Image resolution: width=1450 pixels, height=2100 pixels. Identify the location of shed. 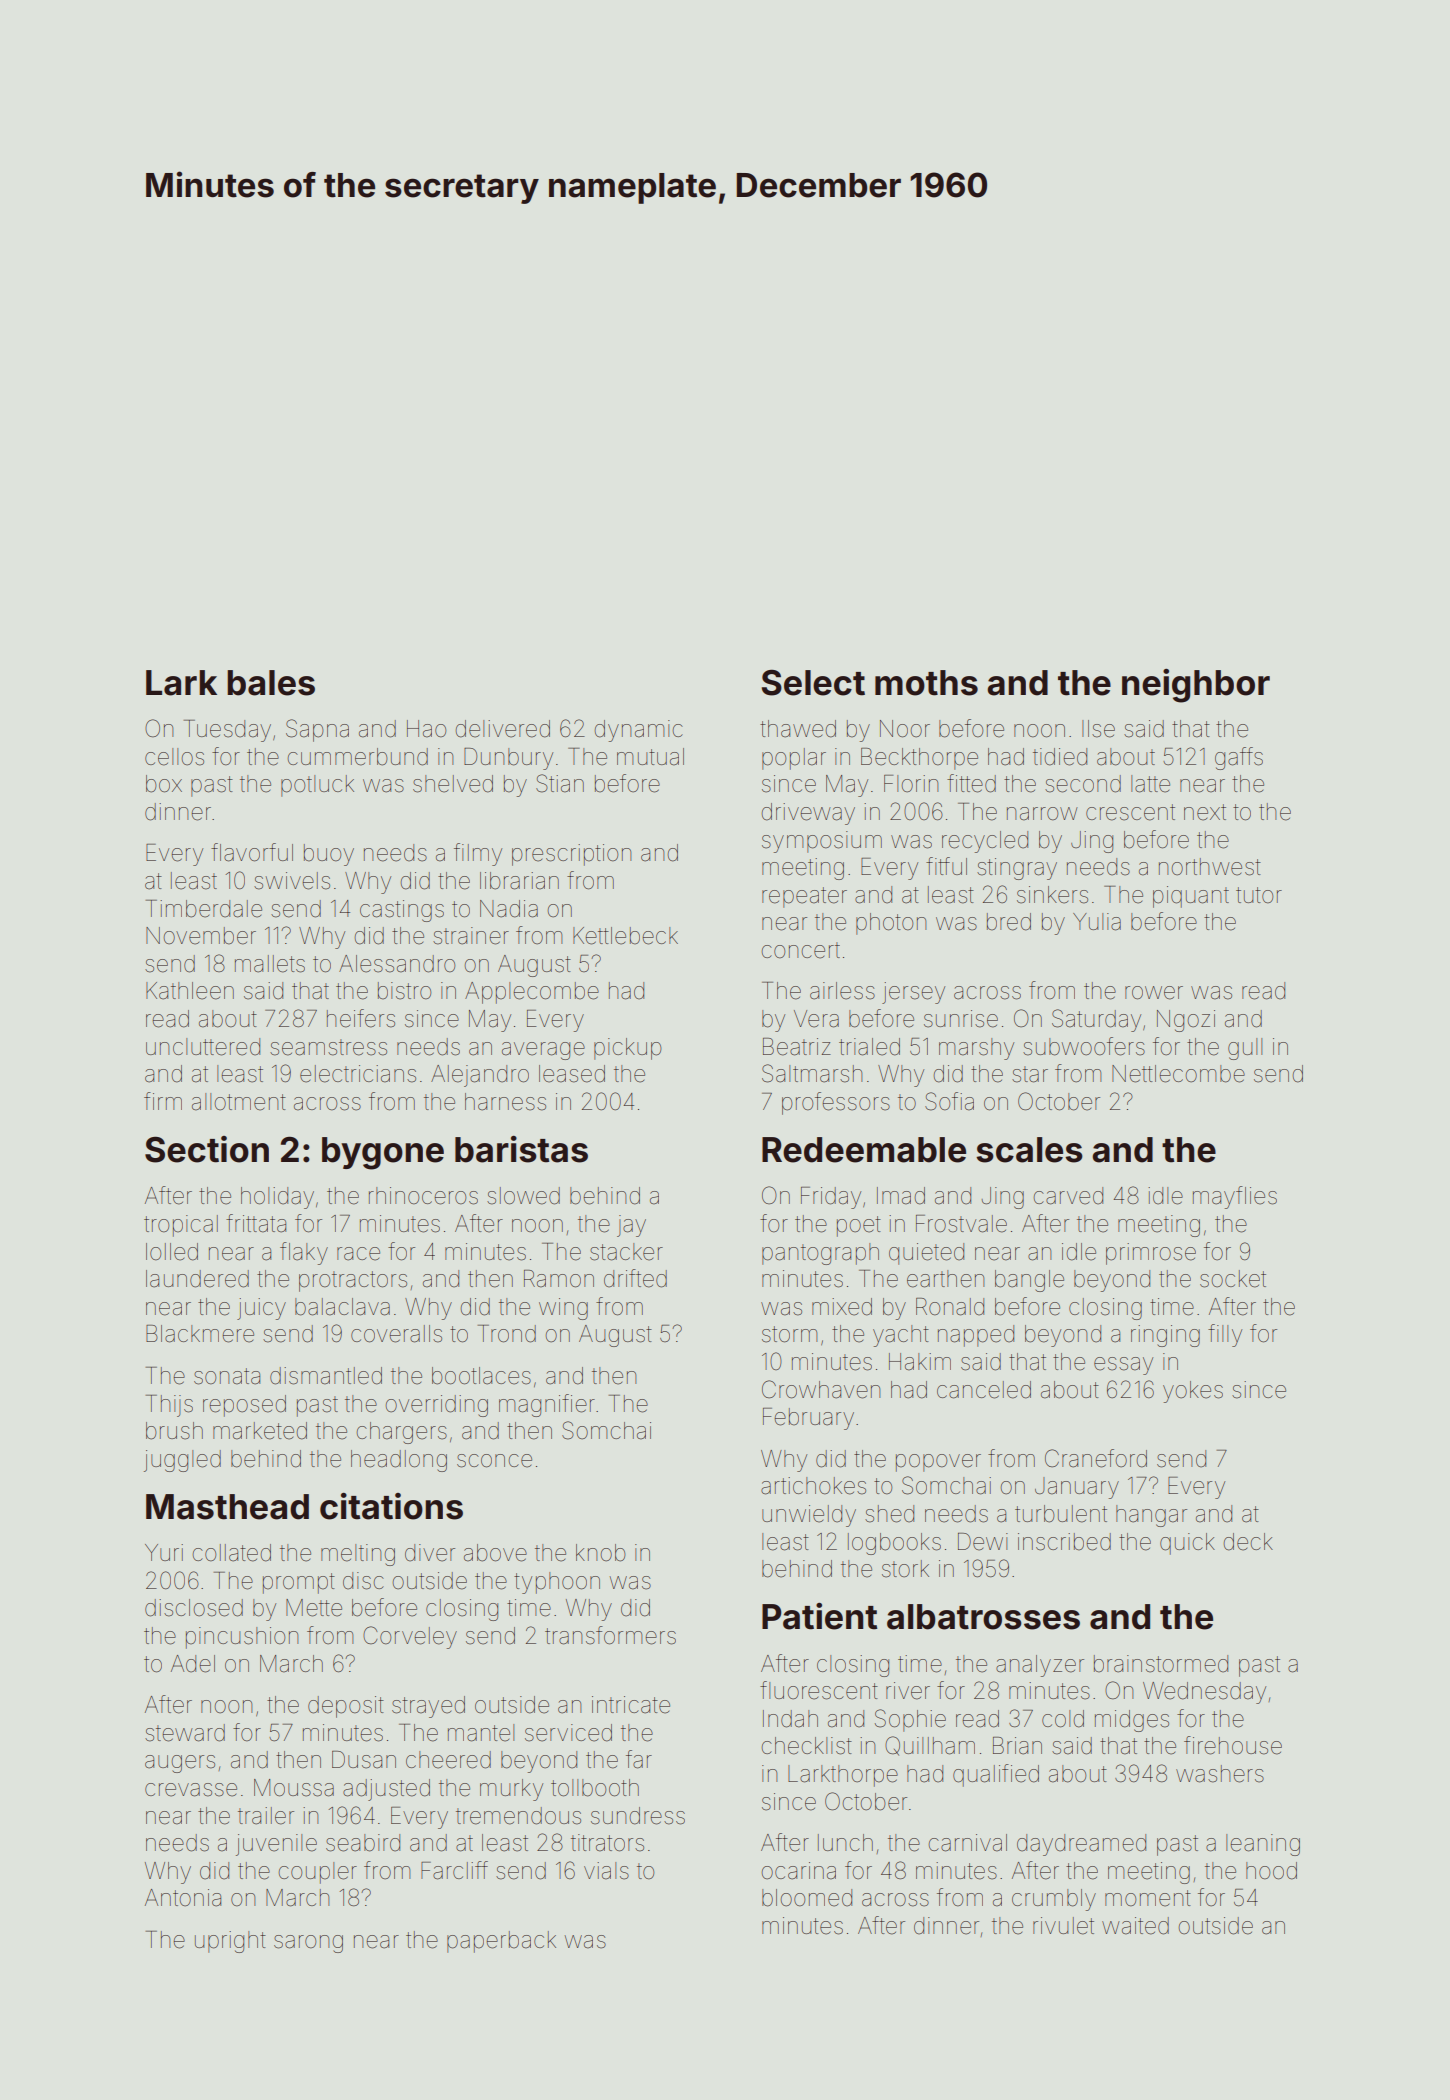
(889, 1514).
